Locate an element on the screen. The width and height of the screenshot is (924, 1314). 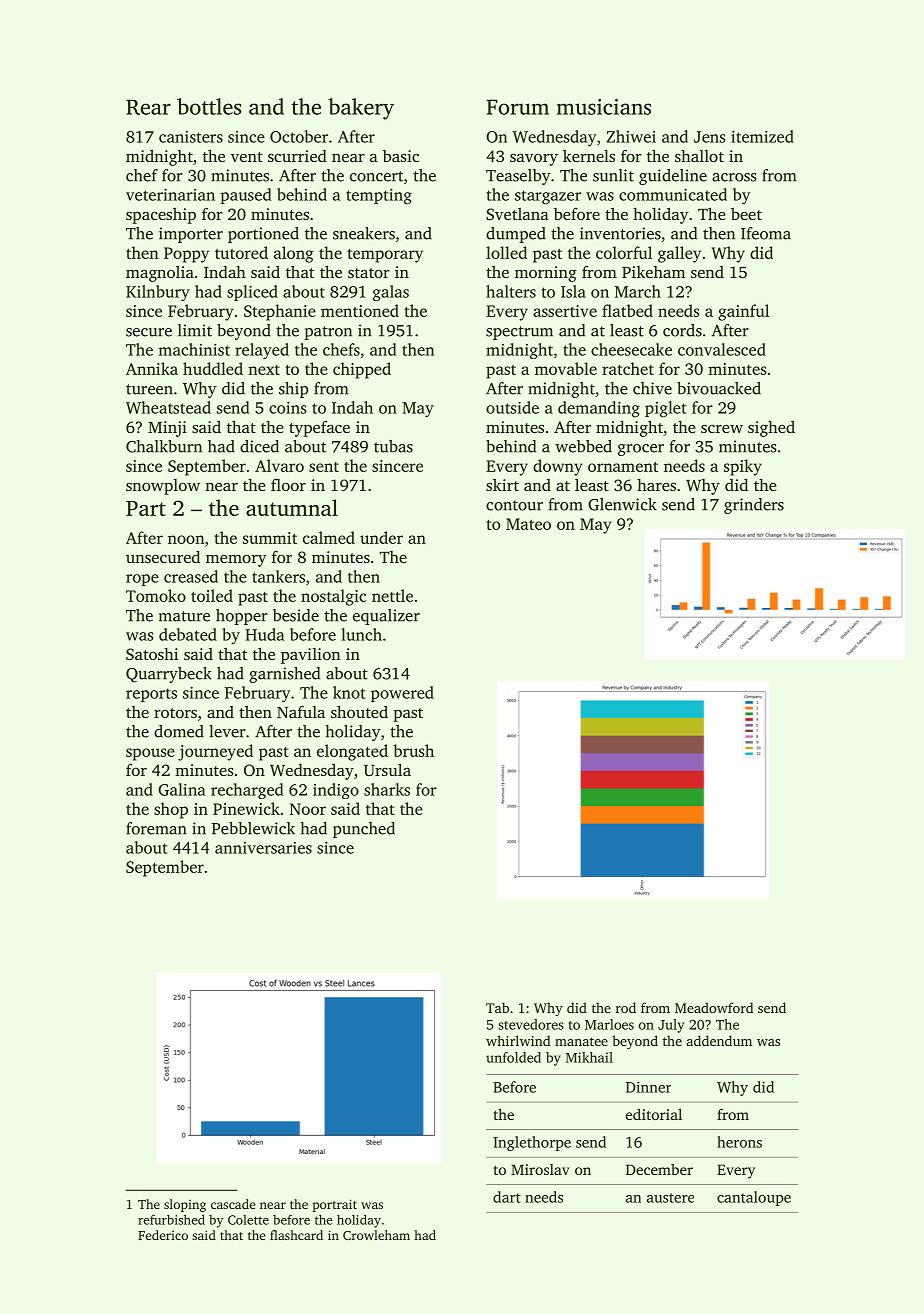
next is located at coordinates (264, 370).
